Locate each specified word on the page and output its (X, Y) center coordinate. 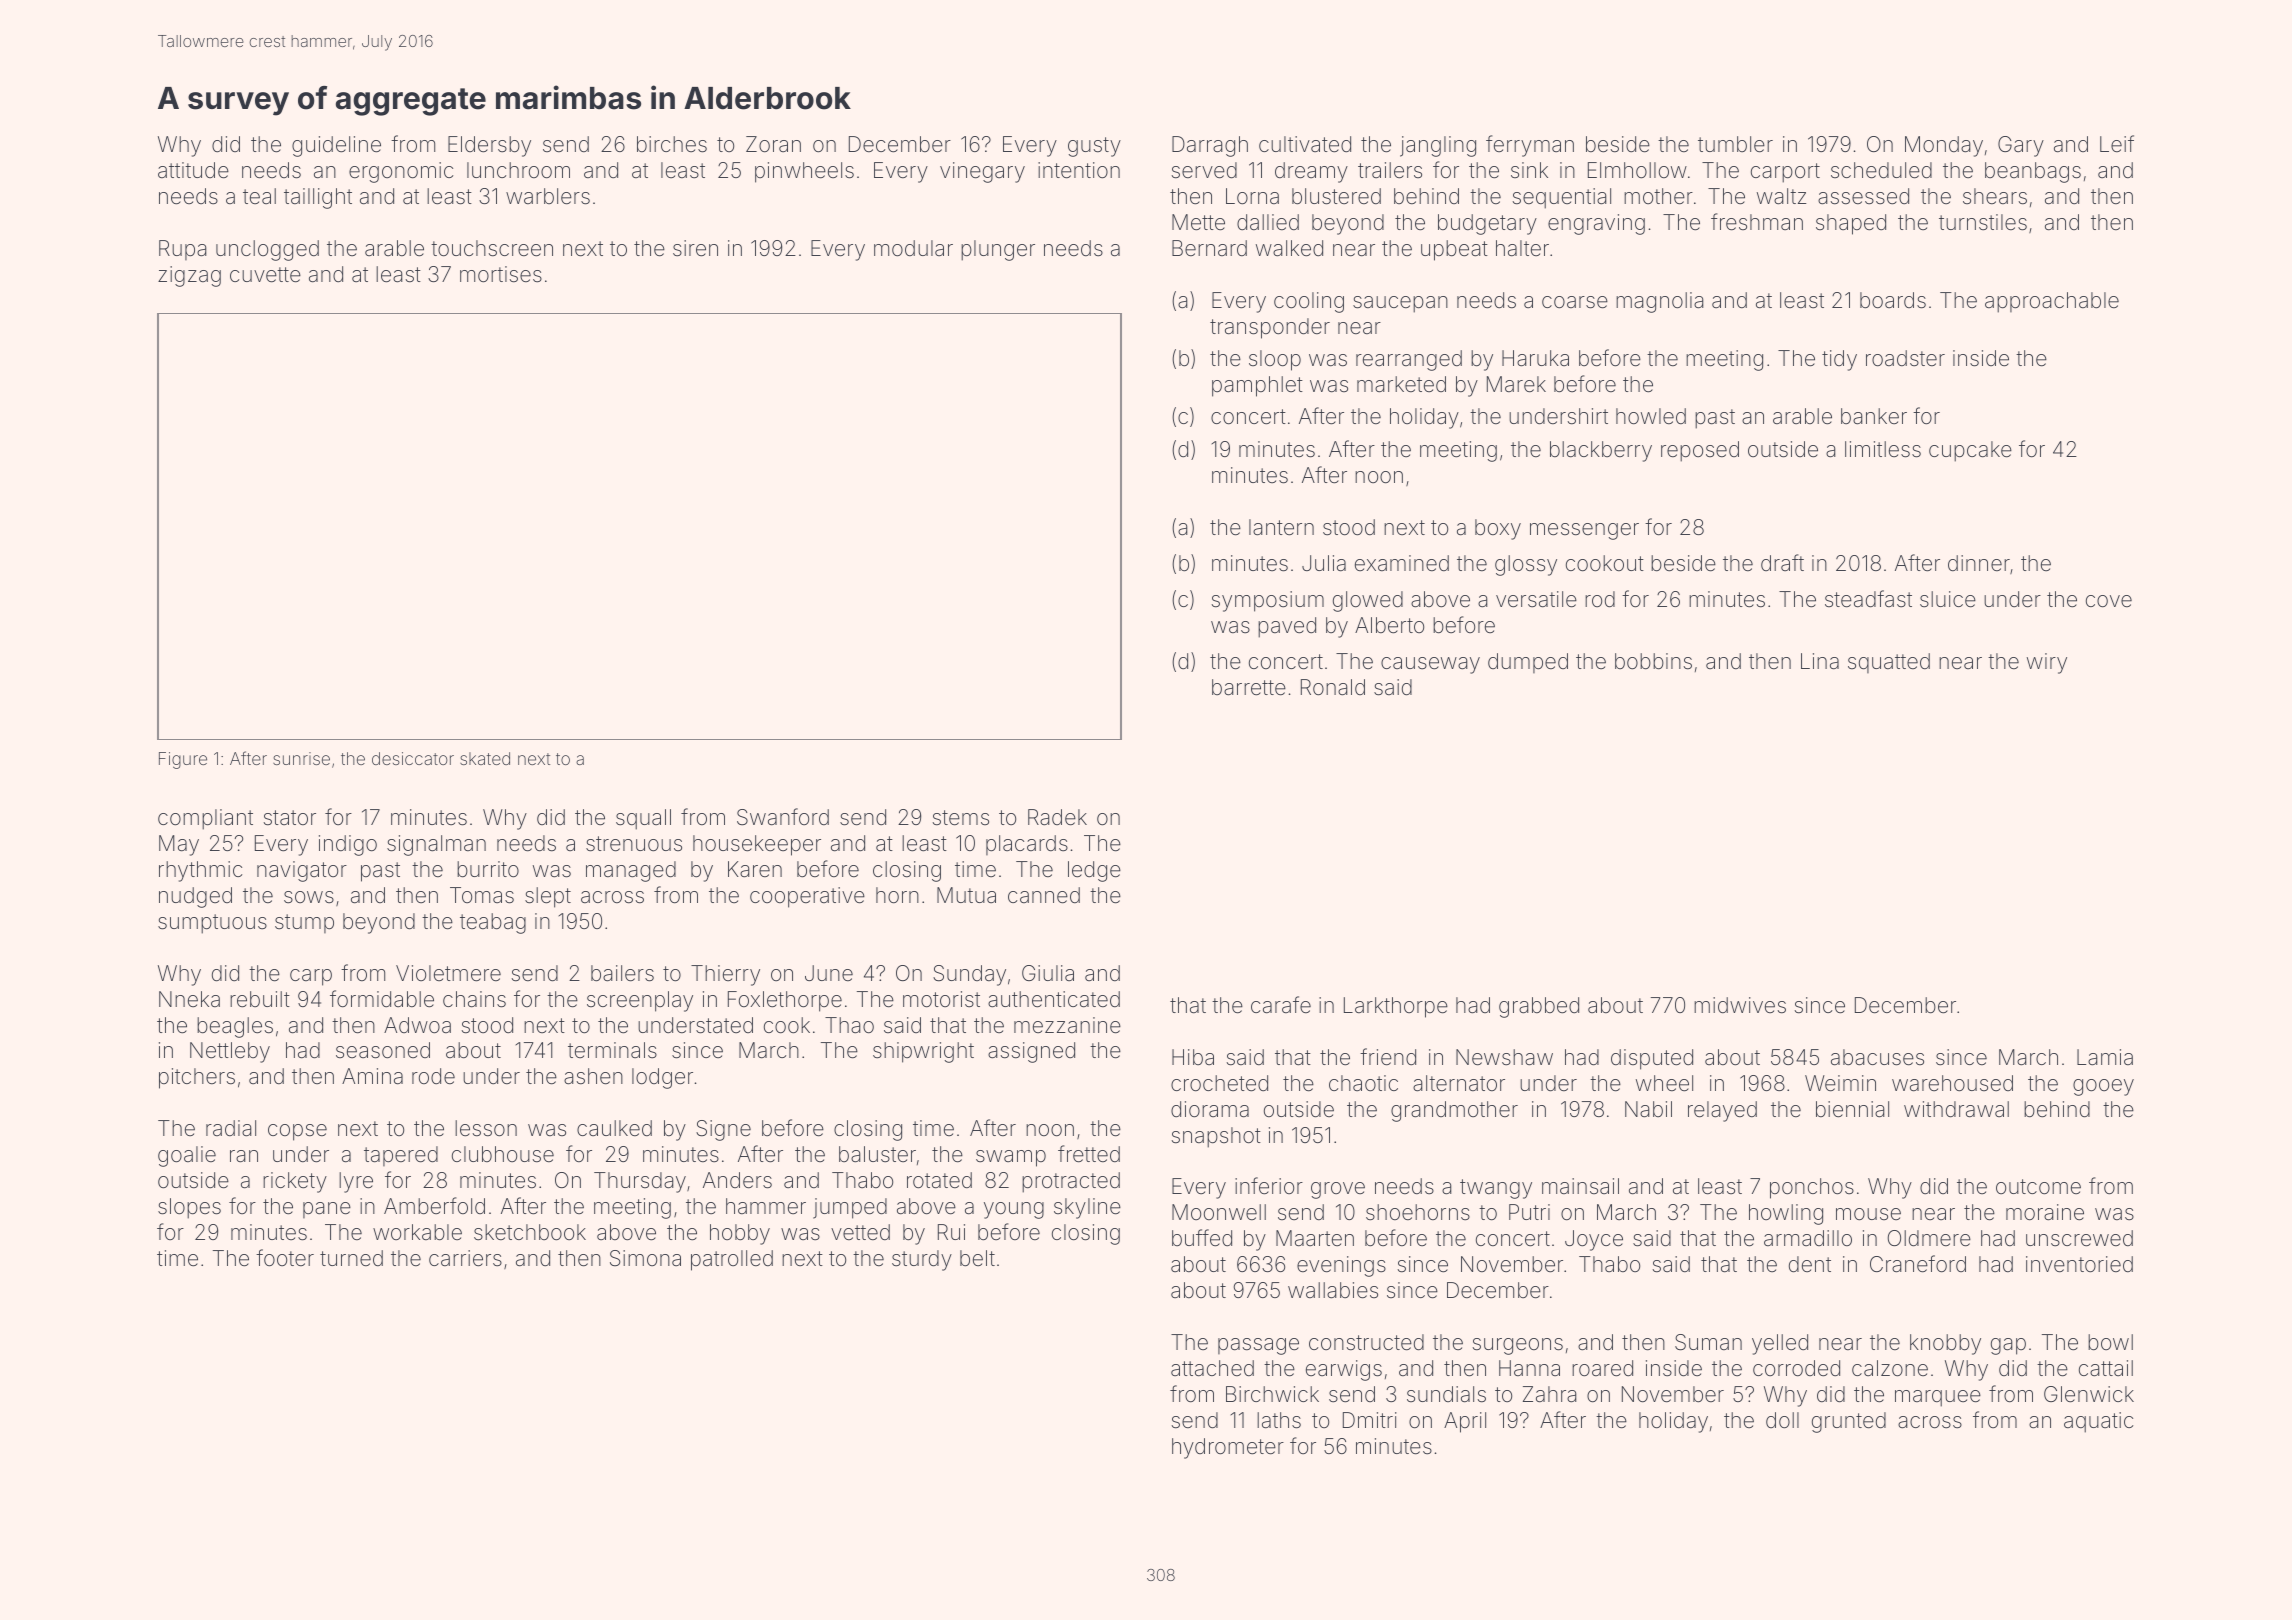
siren (695, 248)
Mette (1198, 222)
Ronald (1333, 687)
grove (1338, 1190)
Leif (2117, 143)
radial (231, 1128)
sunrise (301, 758)
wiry (2047, 663)
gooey (2103, 1087)
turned (351, 1258)
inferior (1269, 1186)
